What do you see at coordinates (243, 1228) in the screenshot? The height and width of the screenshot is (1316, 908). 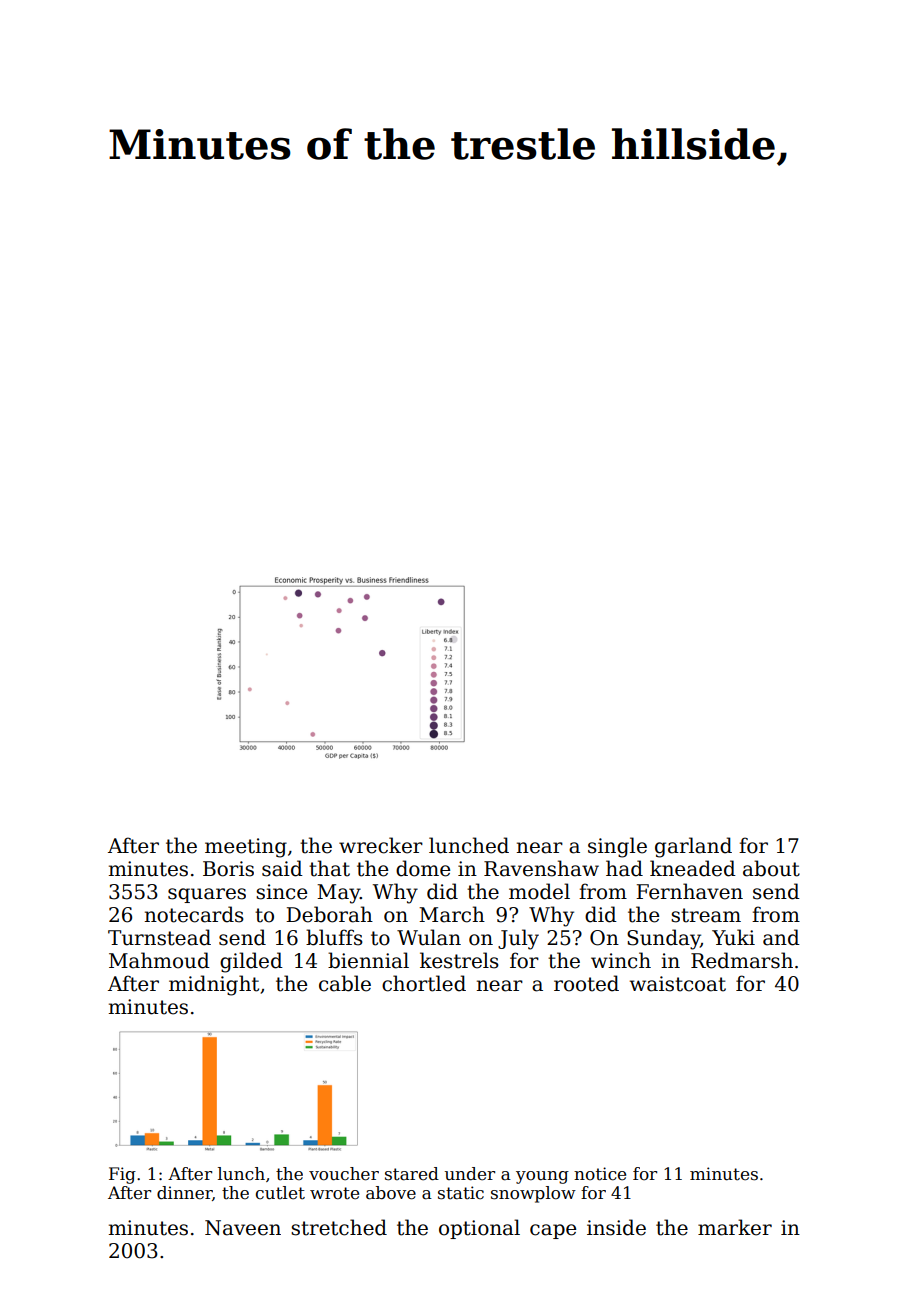 I see `Naveen` at bounding box center [243, 1228].
